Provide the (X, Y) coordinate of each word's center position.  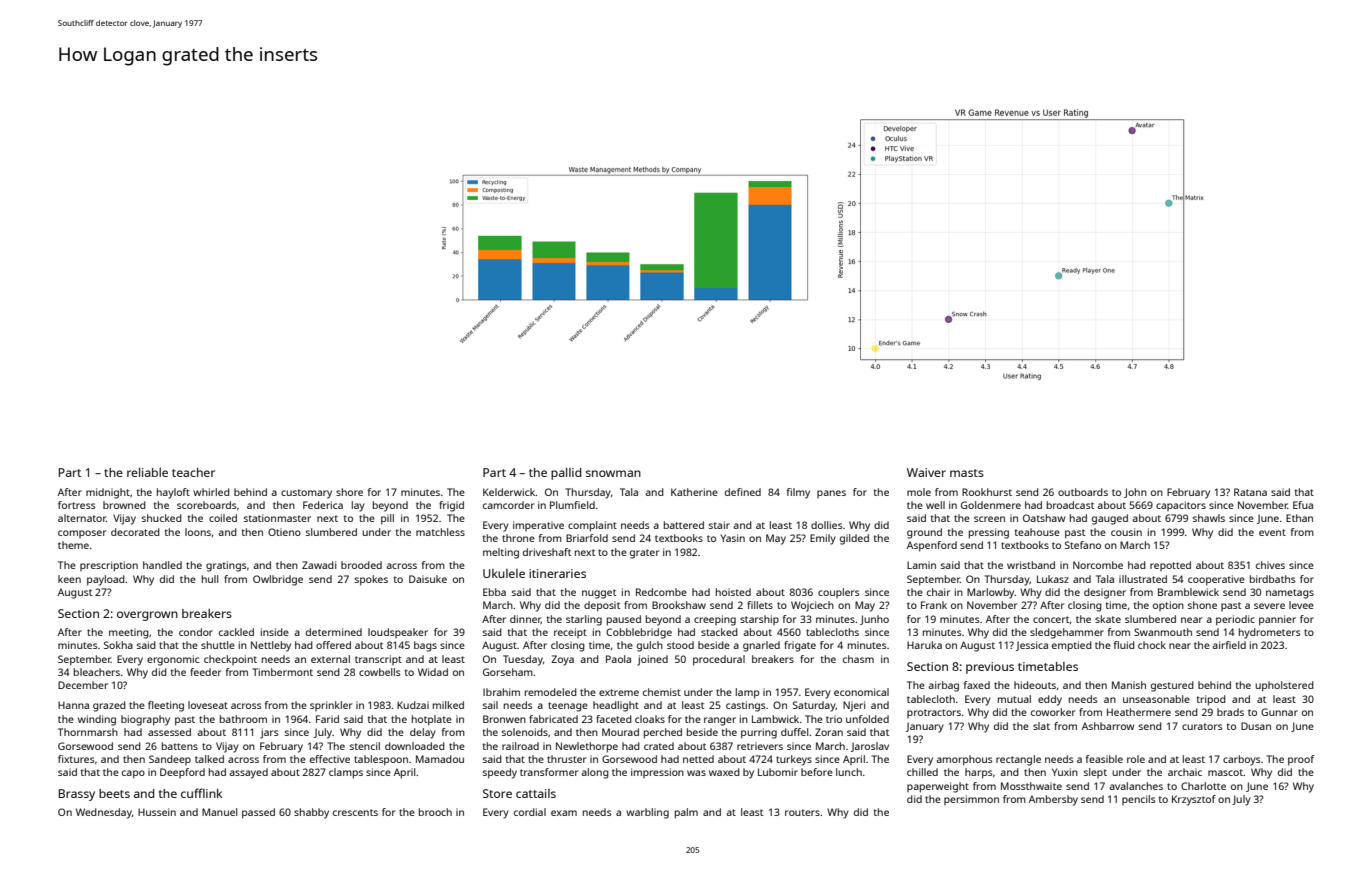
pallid (566, 474)
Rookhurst (987, 492)
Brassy (77, 795)
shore (349, 492)
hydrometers (1269, 633)
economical (861, 692)
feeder (205, 672)
